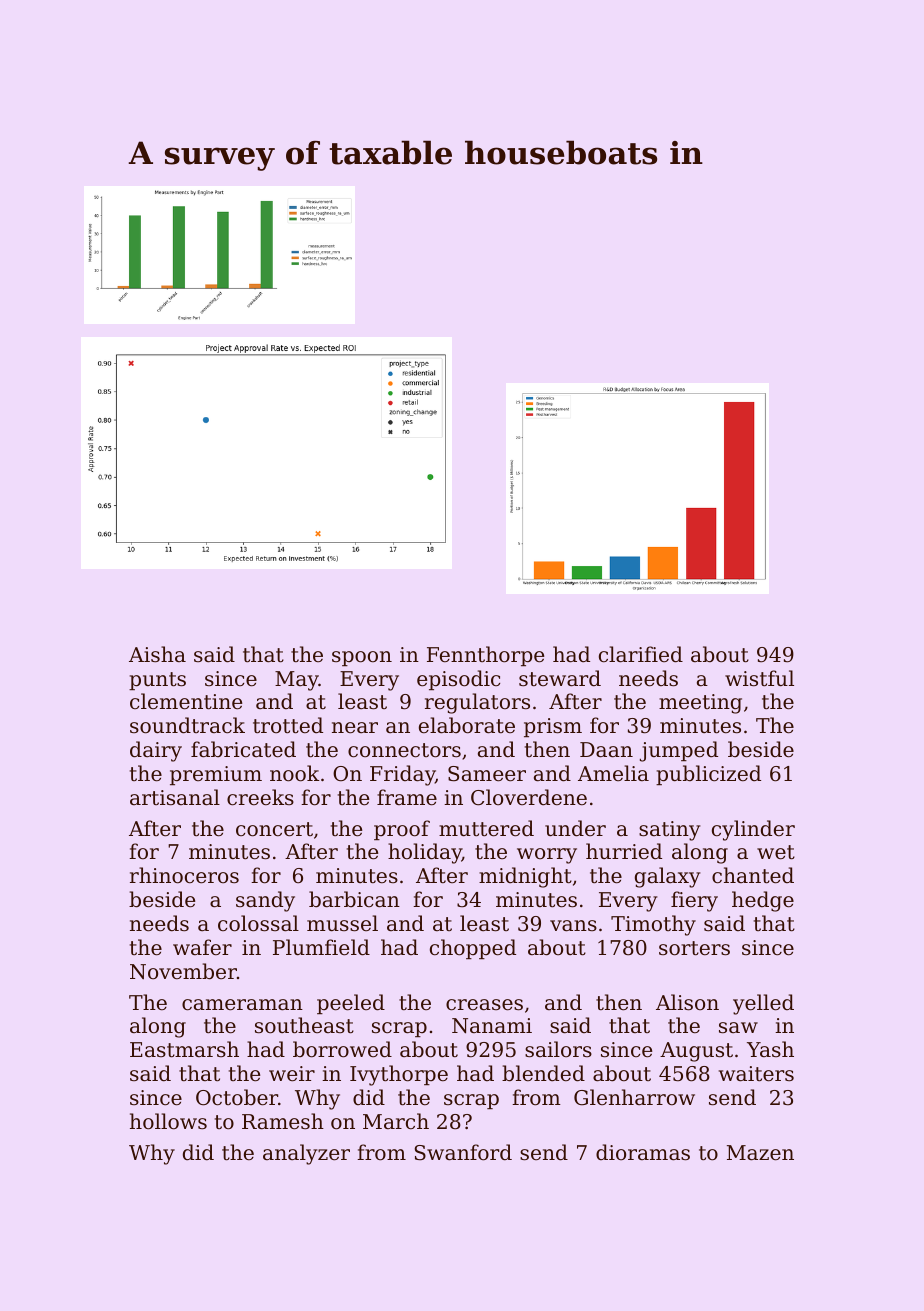  I want to click on galaxy, so click(668, 877).
